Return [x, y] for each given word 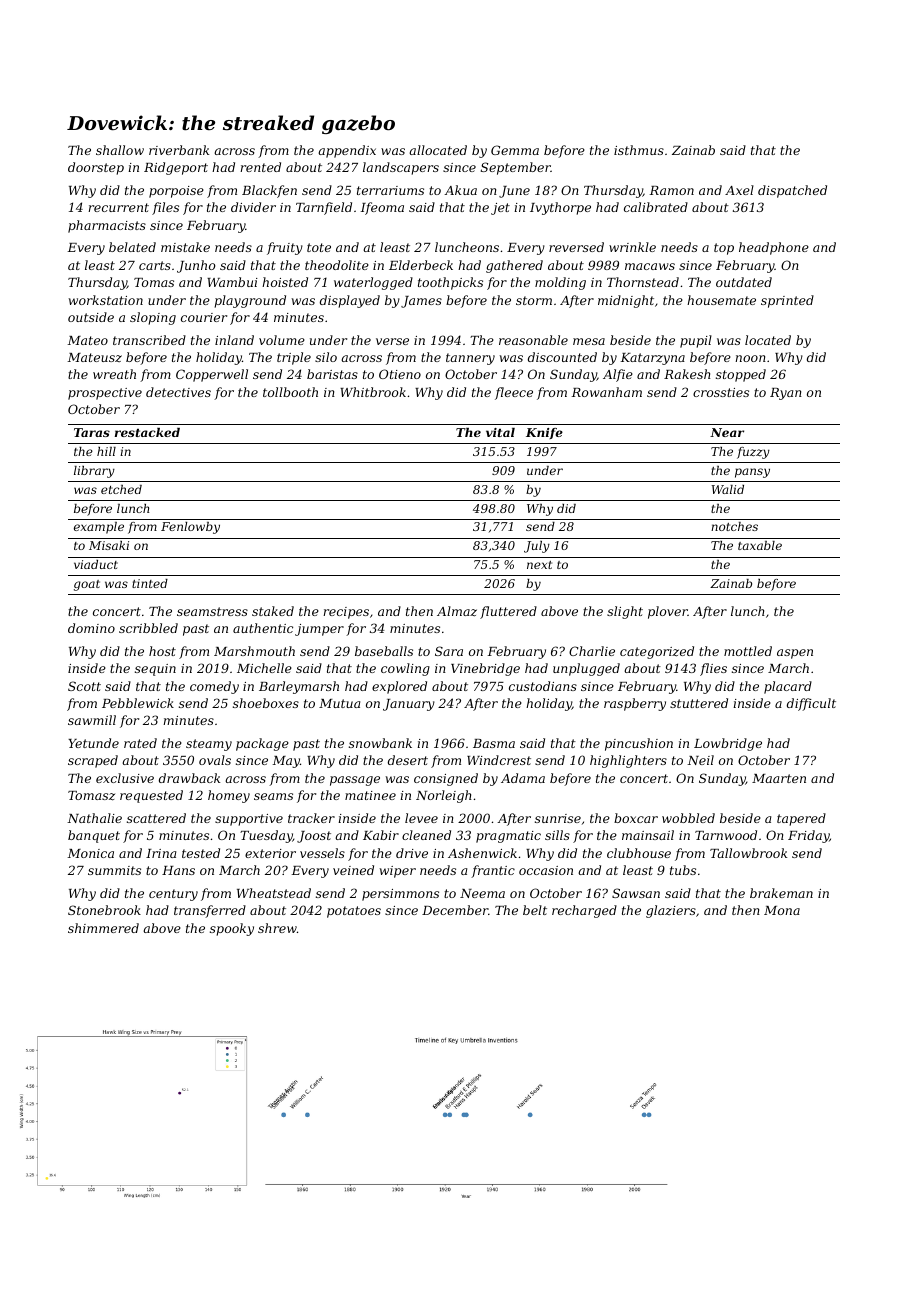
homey [229, 796]
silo [326, 357]
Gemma [515, 150]
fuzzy [753, 453]
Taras [92, 432]
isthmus [639, 150]
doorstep [96, 168]
